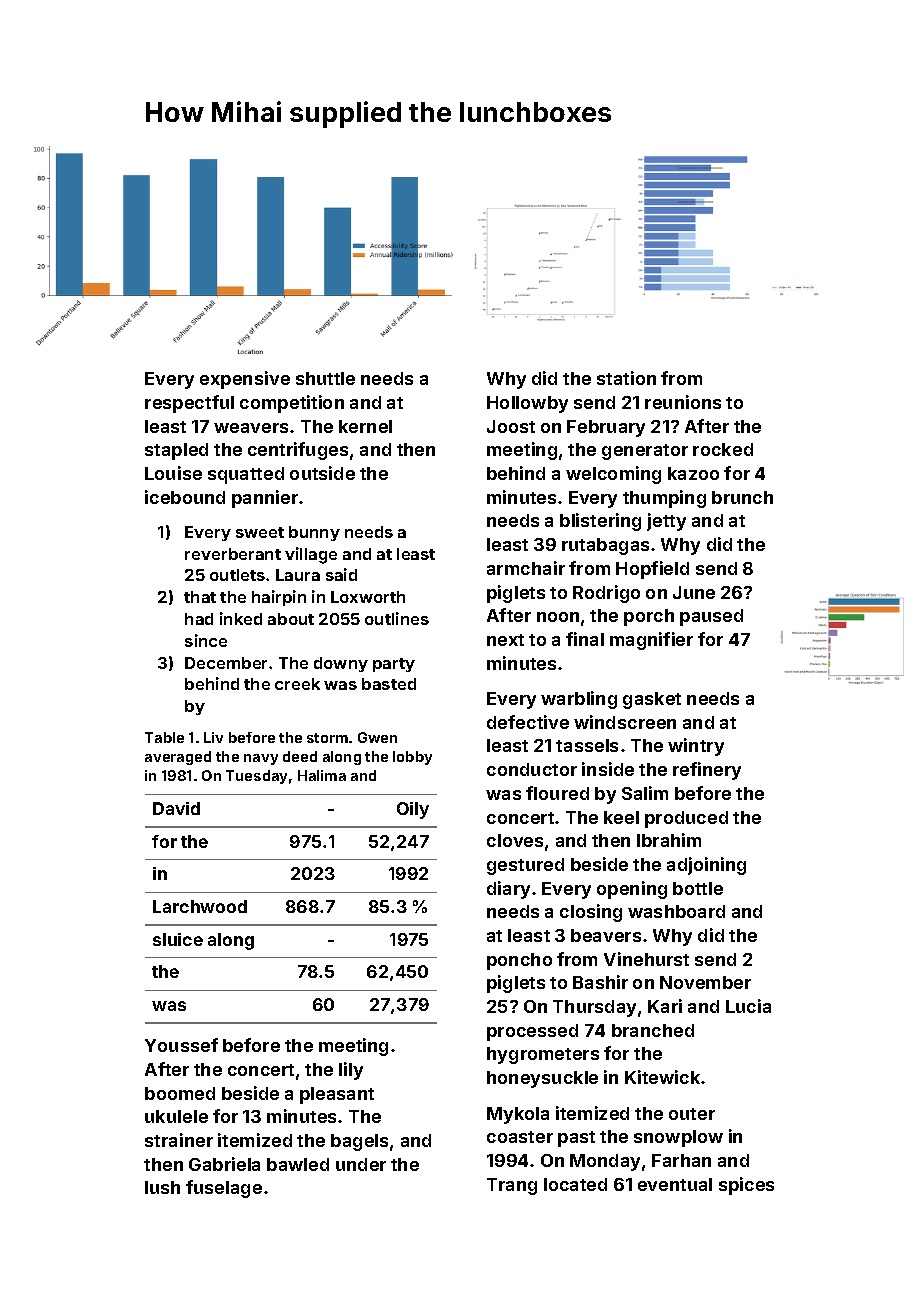  What do you see at coordinates (413, 810) in the document?
I see `Oily` at bounding box center [413, 810].
